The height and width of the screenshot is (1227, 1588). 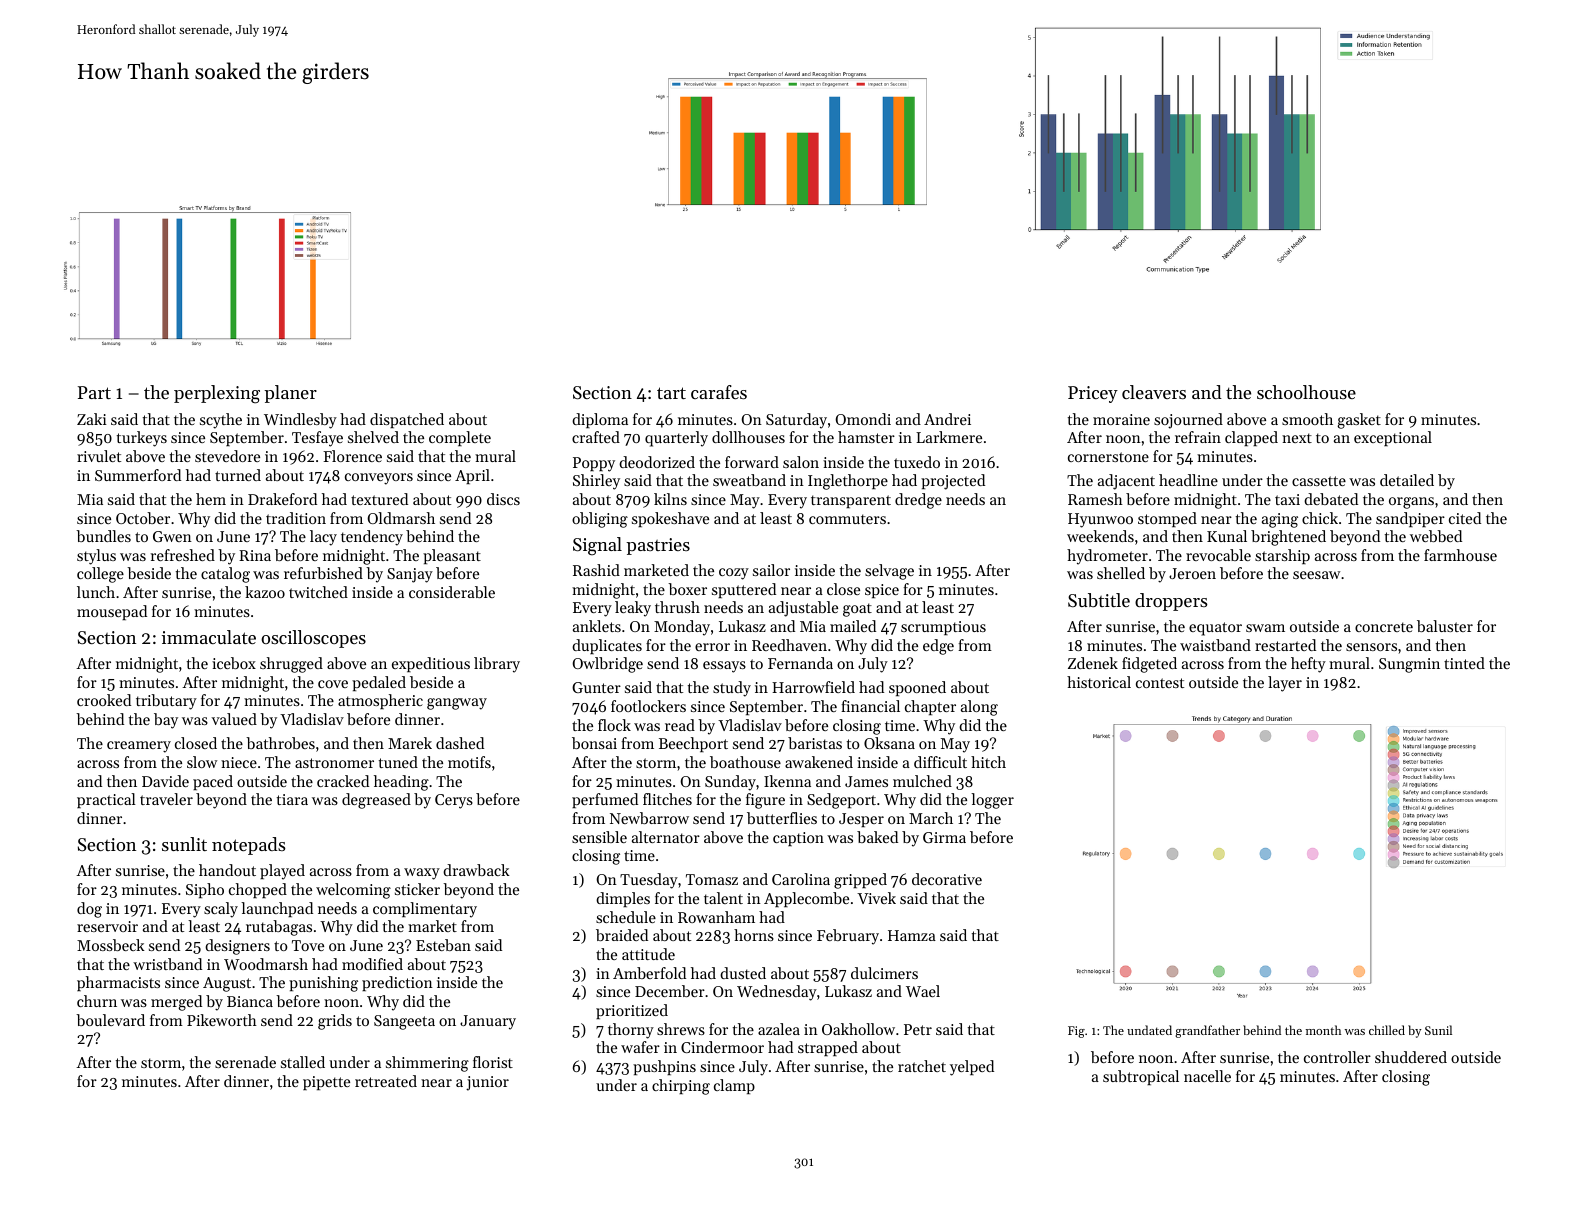 What do you see at coordinates (1215, 629) in the screenshot?
I see `equator` at bounding box center [1215, 629].
